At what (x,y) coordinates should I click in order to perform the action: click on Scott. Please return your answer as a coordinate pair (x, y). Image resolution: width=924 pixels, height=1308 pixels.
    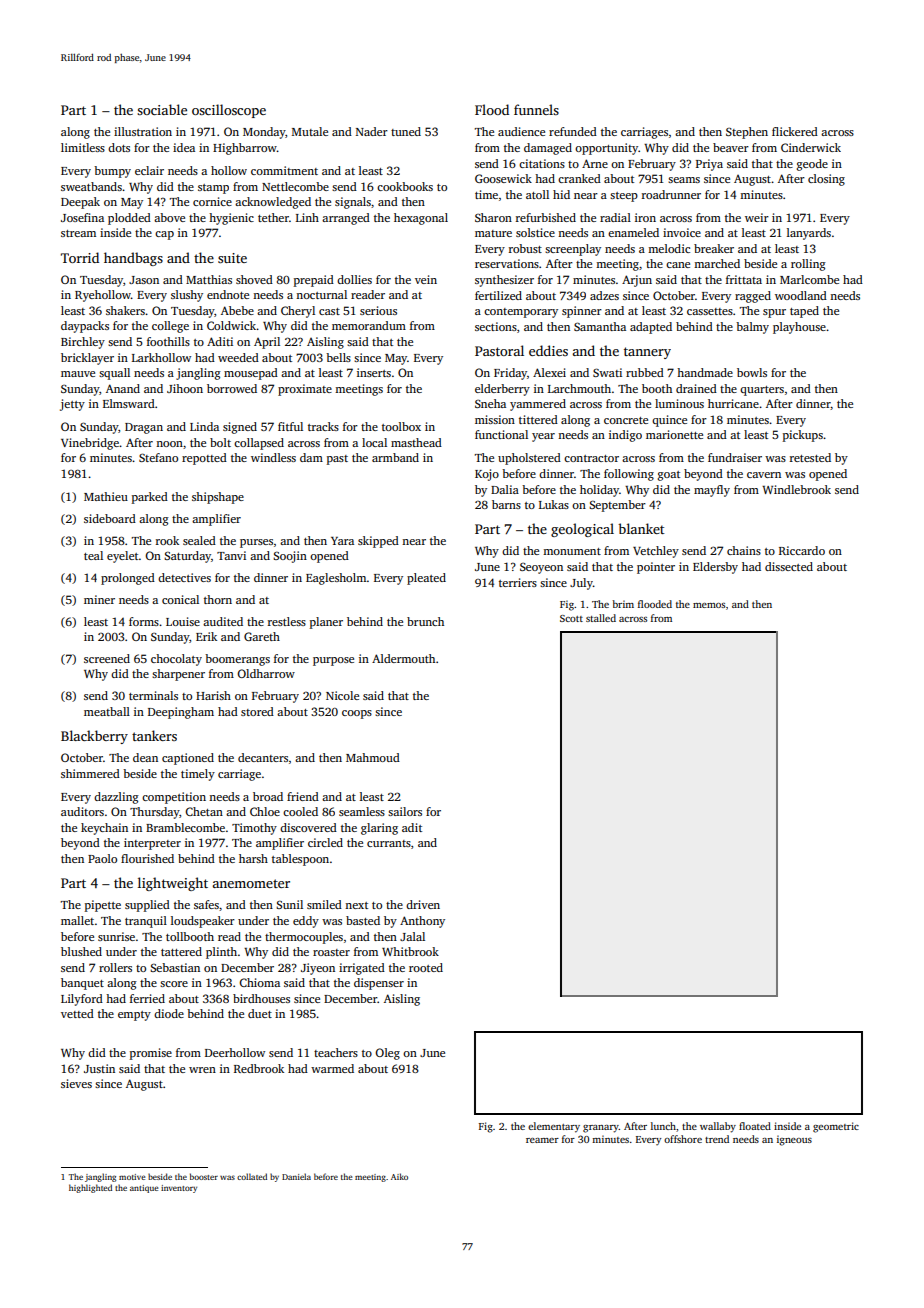
    Looking at the image, I should click on (571, 618).
